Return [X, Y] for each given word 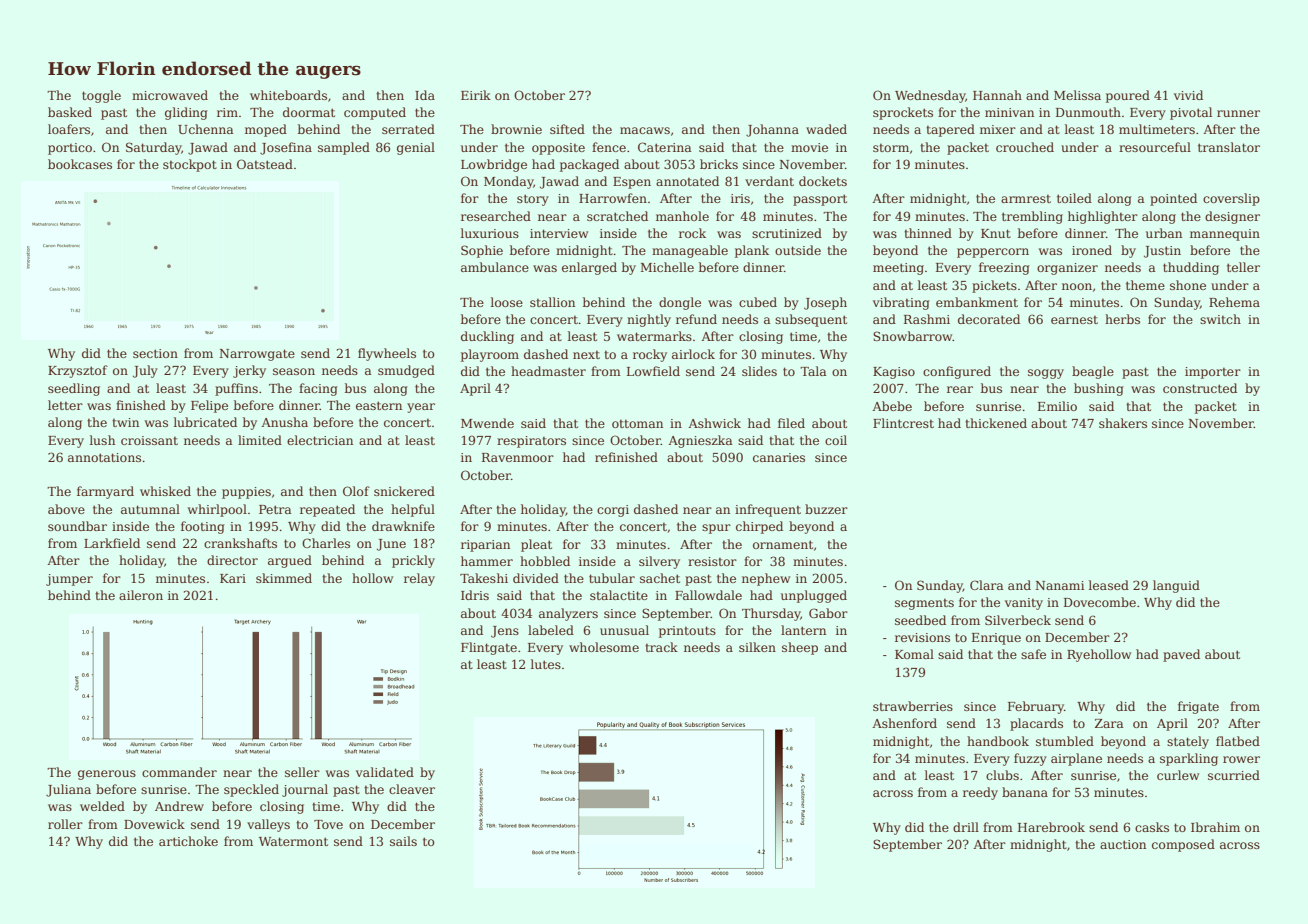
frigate [1198, 707]
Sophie [482, 251]
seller [302, 772]
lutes [546, 664]
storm [891, 147]
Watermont [293, 841]
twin [125, 422]
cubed [758, 302]
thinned [928, 233]
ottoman [637, 423]
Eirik [476, 95]
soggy [1046, 374]
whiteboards [288, 95]
